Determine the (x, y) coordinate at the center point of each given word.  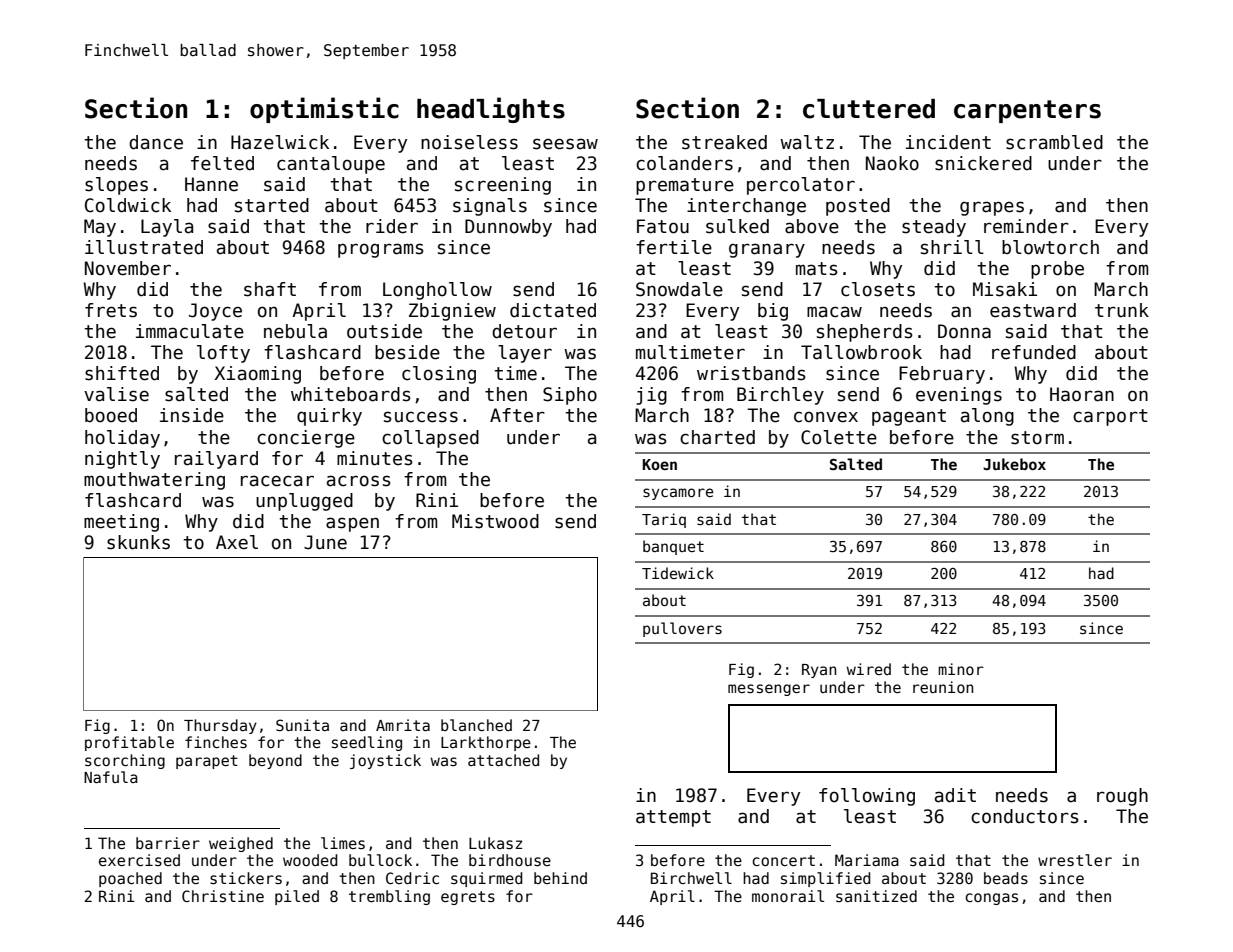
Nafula (111, 777)
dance (156, 142)
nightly (122, 460)
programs (381, 250)
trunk (1122, 310)
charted (717, 437)
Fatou (663, 226)
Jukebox (1014, 464)
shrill (952, 247)
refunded (1034, 352)
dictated (553, 310)
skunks (138, 542)
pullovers (682, 629)
